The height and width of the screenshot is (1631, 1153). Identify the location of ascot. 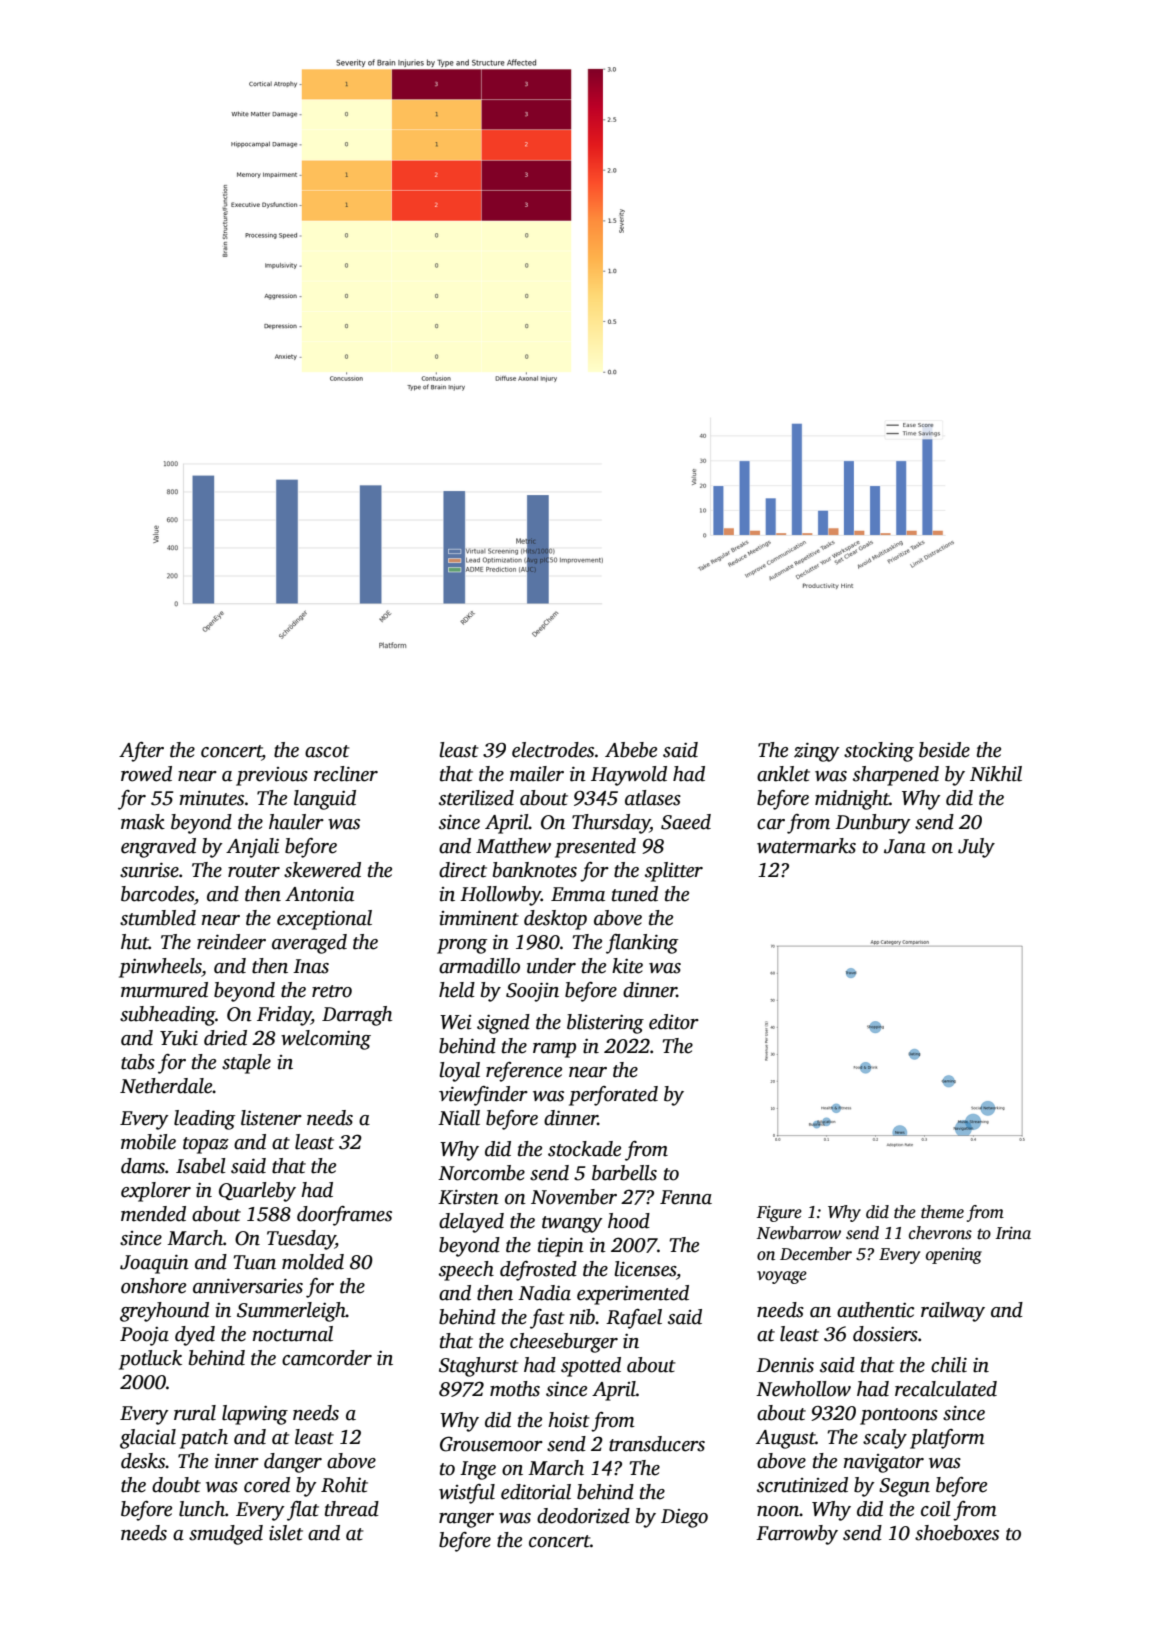
(327, 751).
